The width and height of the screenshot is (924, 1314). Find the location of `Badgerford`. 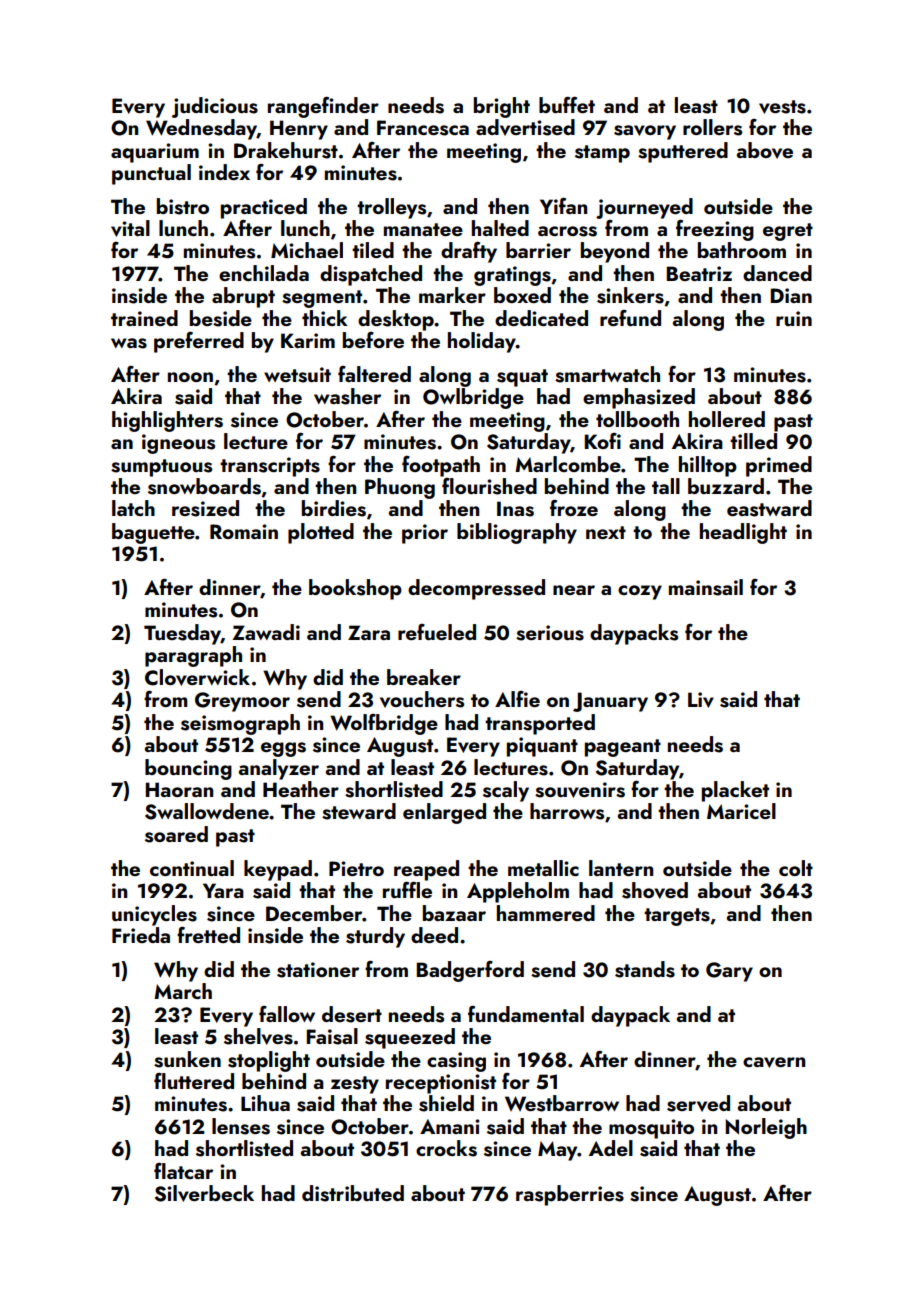

Badgerford is located at coordinates (470, 971).
